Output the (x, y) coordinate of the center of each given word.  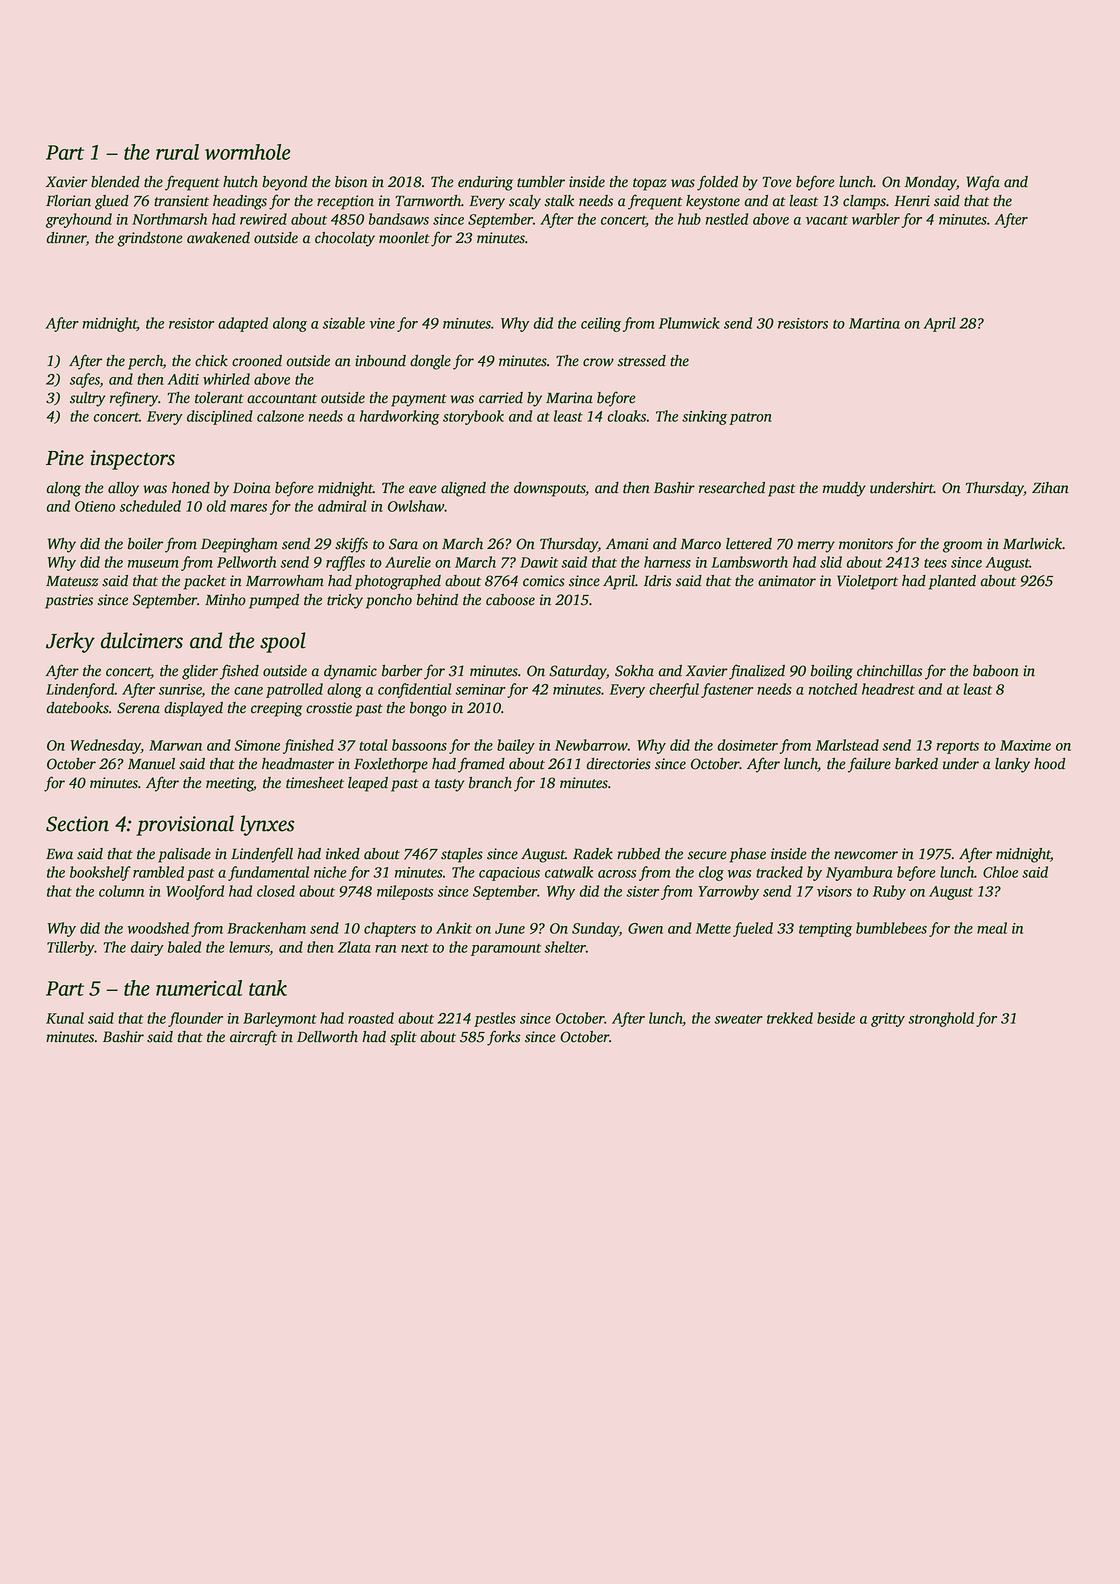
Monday (930, 183)
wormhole (247, 152)
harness (667, 562)
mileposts (405, 892)
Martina (874, 323)
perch (145, 362)
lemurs (249, 948)
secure (707, 855)
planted (952, 582)
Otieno (95, 506)
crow (598, 362)
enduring (485, 183)
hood (1049, 764)
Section (77, 824)
